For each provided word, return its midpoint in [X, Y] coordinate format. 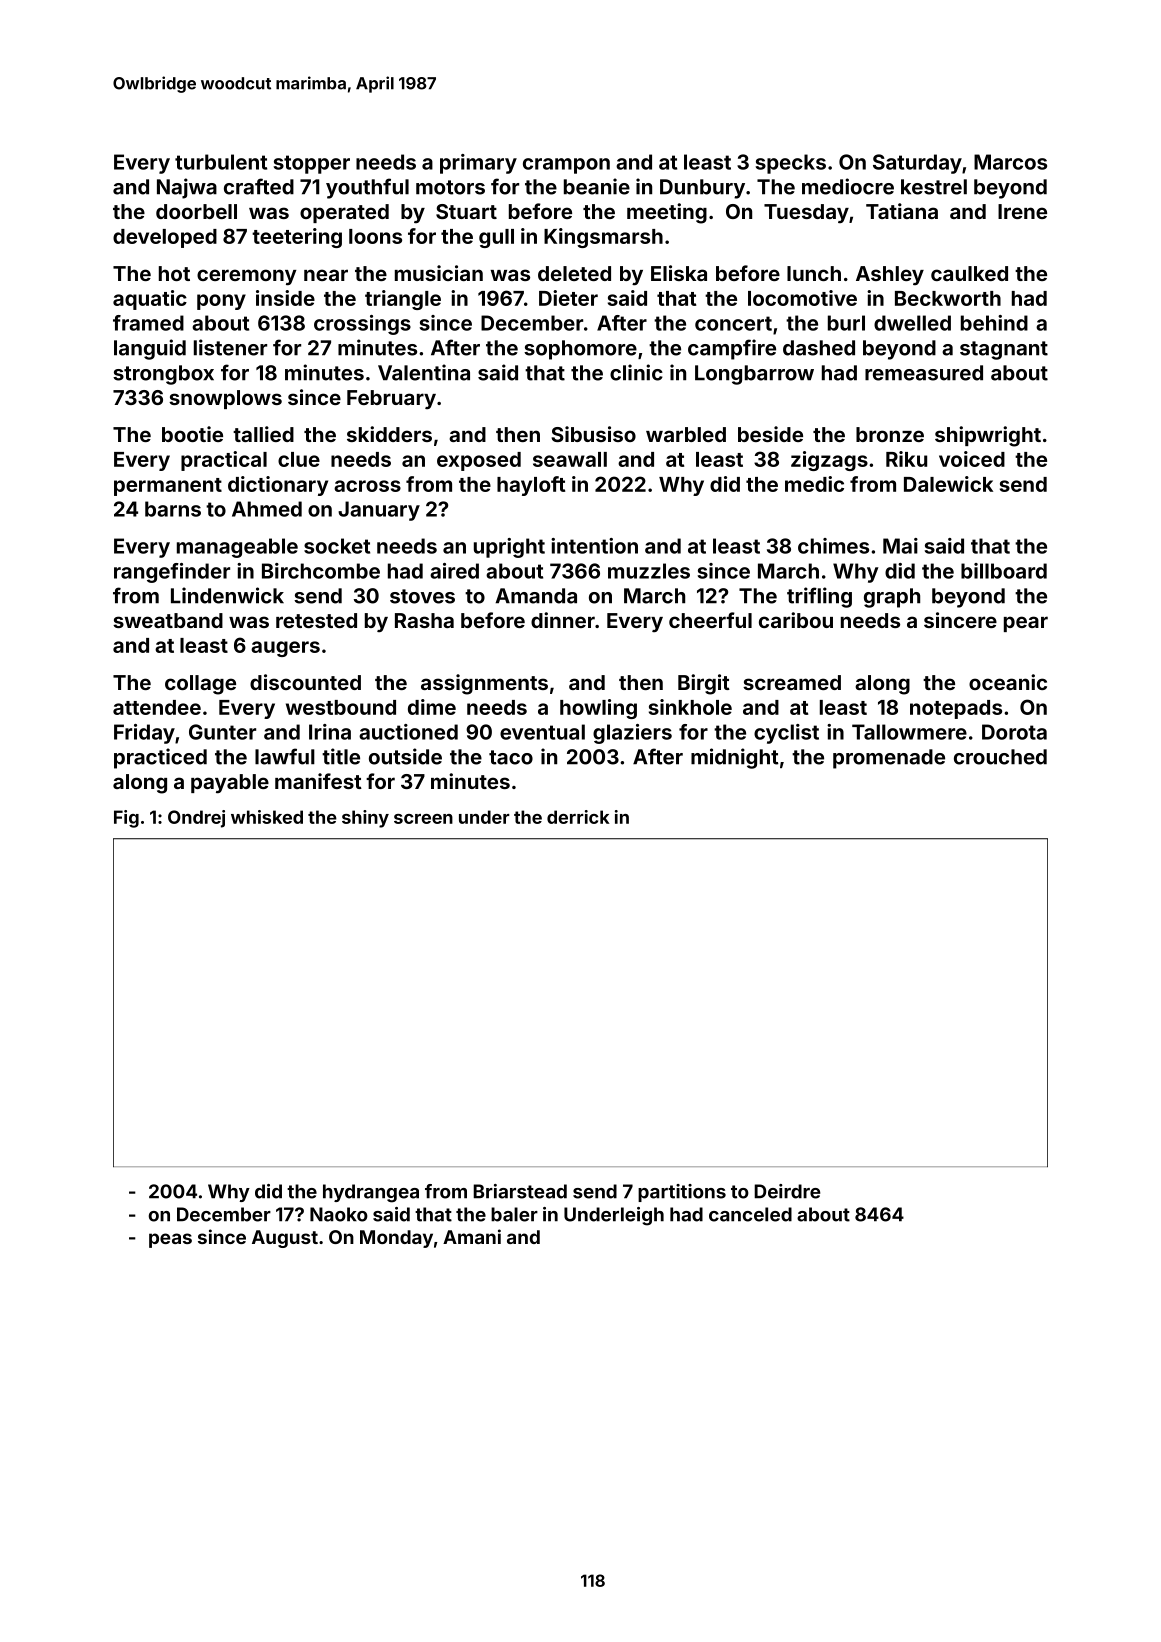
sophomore [580, 350]
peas [170, 1240]
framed [148, 323]
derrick [578, 817]
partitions [682, 1193]
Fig [126, 819]
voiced [972, 459]
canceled [750, 1214]
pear [1026, 624]
